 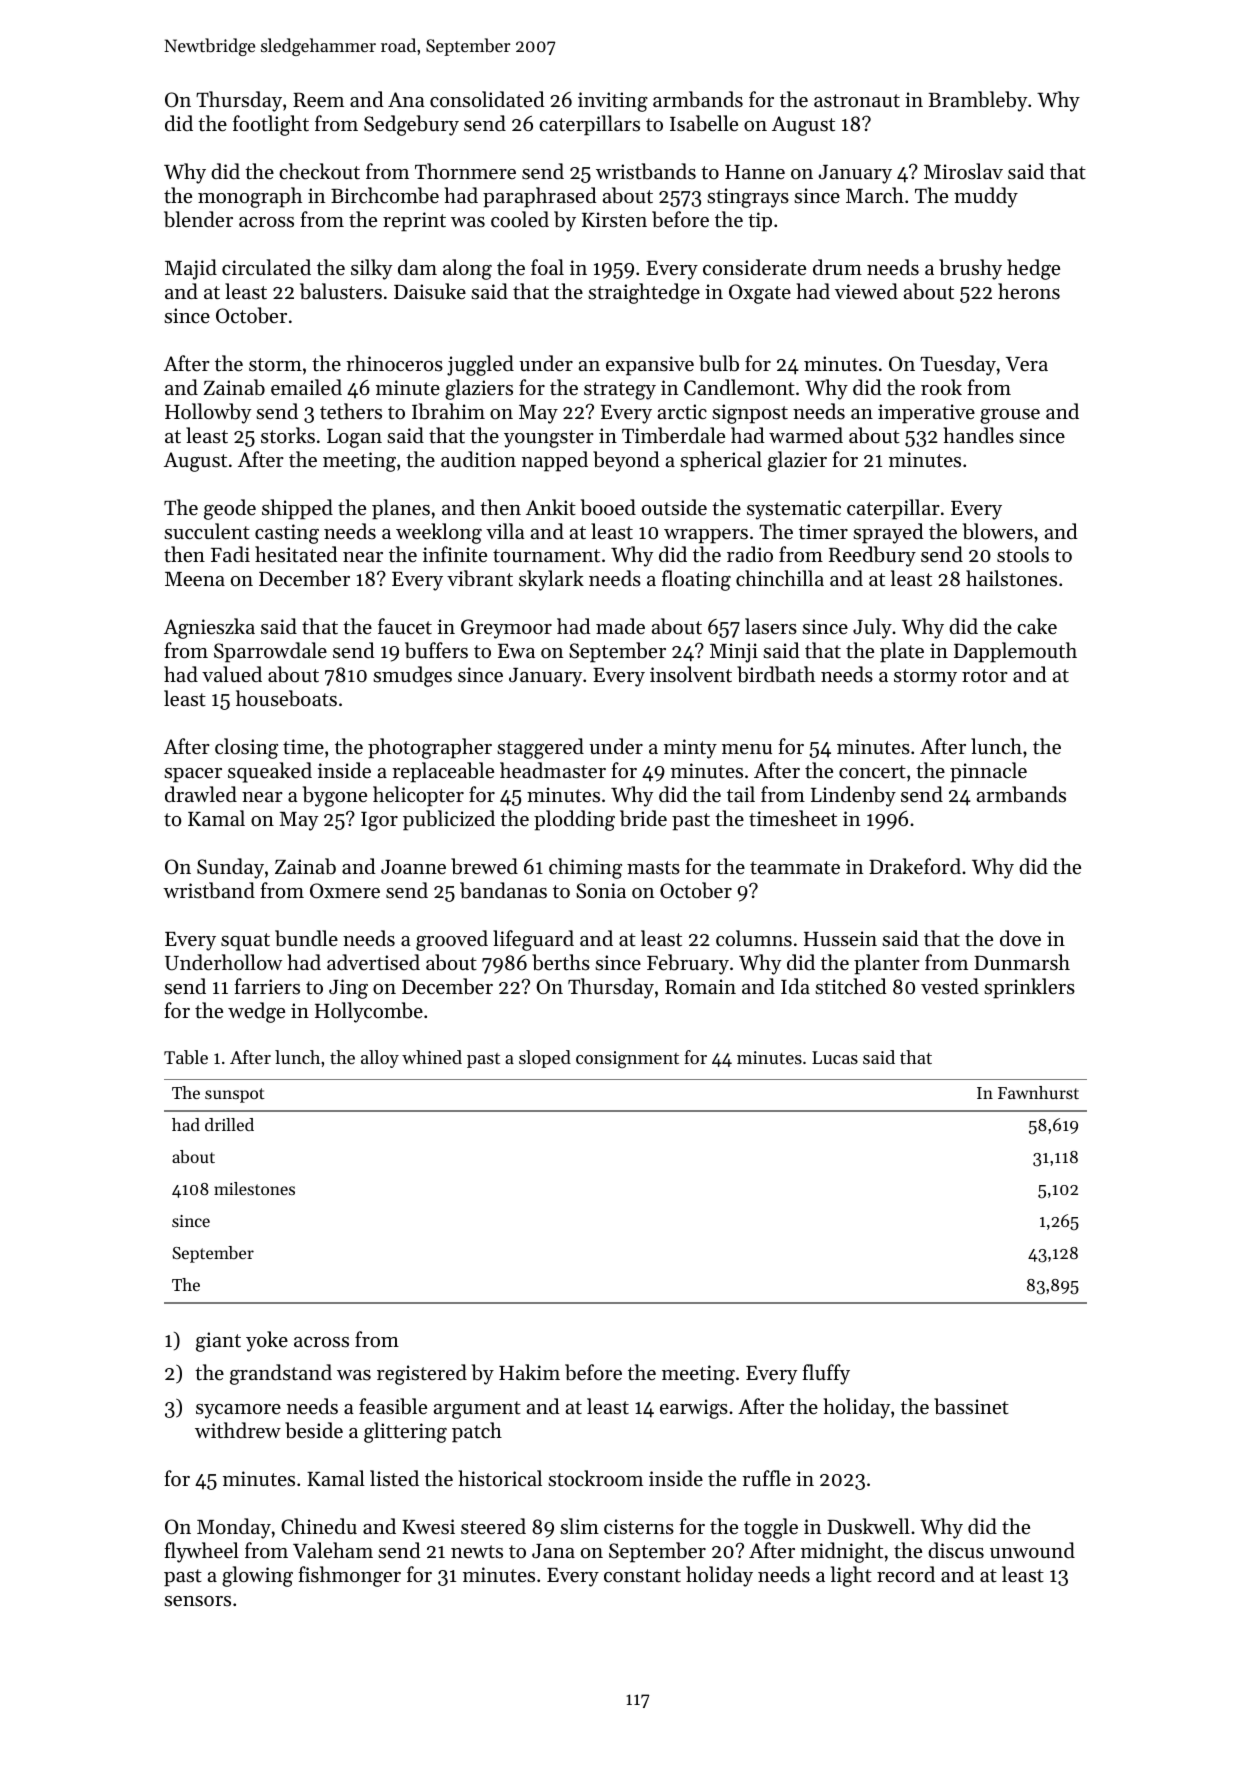 I want to click on squat, so click(x=245, y=942).
